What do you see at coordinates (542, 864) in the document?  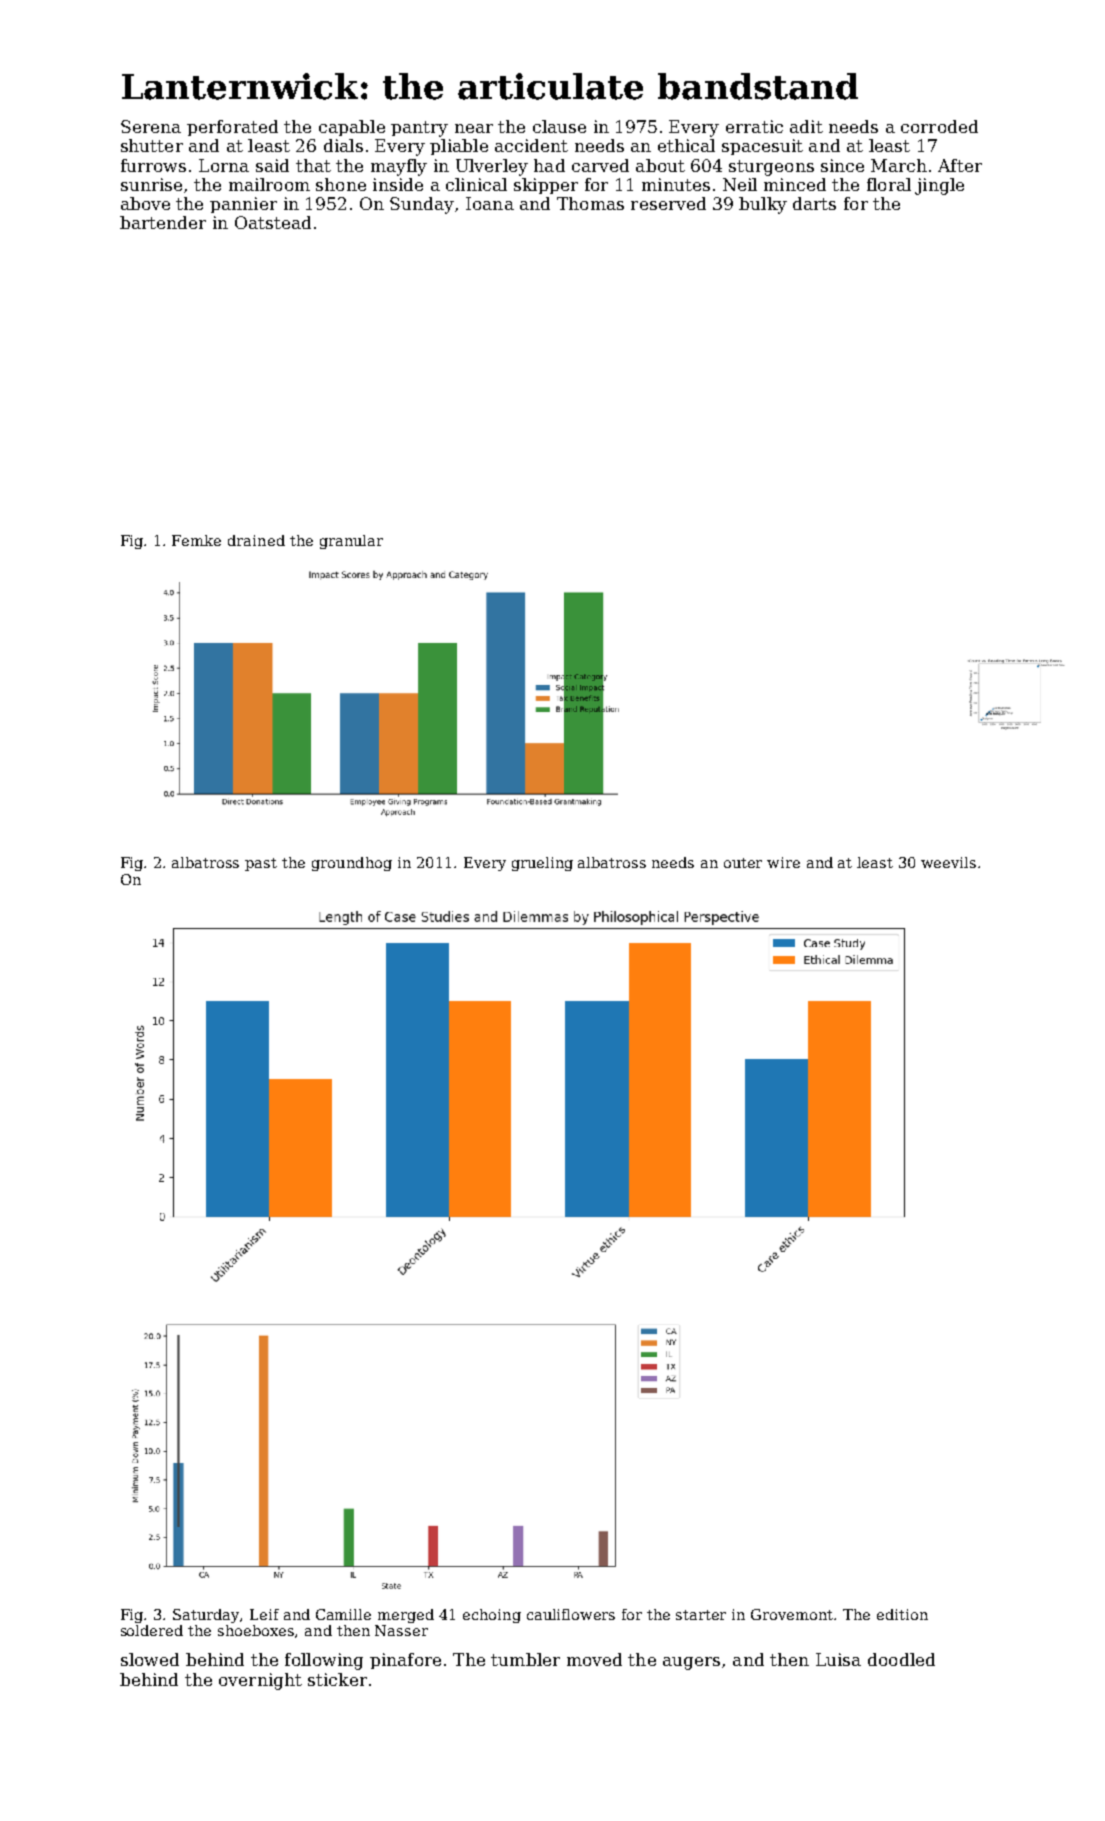 I see `grueling` at bounding box center [542, 864].
